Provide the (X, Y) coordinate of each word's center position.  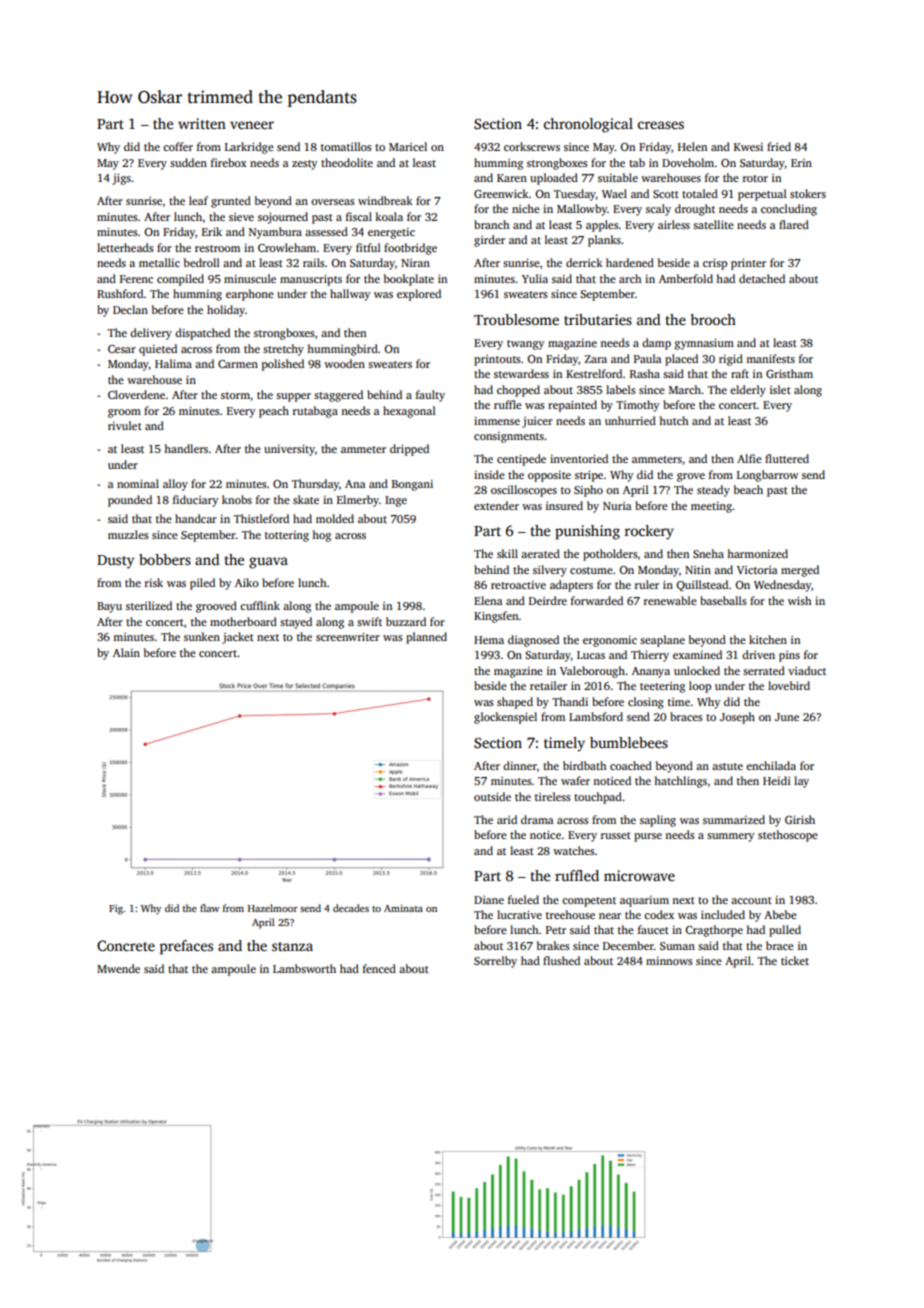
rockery (649, 532)
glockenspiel (505, 718)
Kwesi (748, 147)
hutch (674, 420)
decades (351, 908)
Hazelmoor (273, 908)
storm (235, 395)
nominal (138, 483)
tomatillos (346, 146)
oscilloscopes (524, 491)
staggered (338, 396)
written (202, 123)
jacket (238, 638)
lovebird (789, 685)
